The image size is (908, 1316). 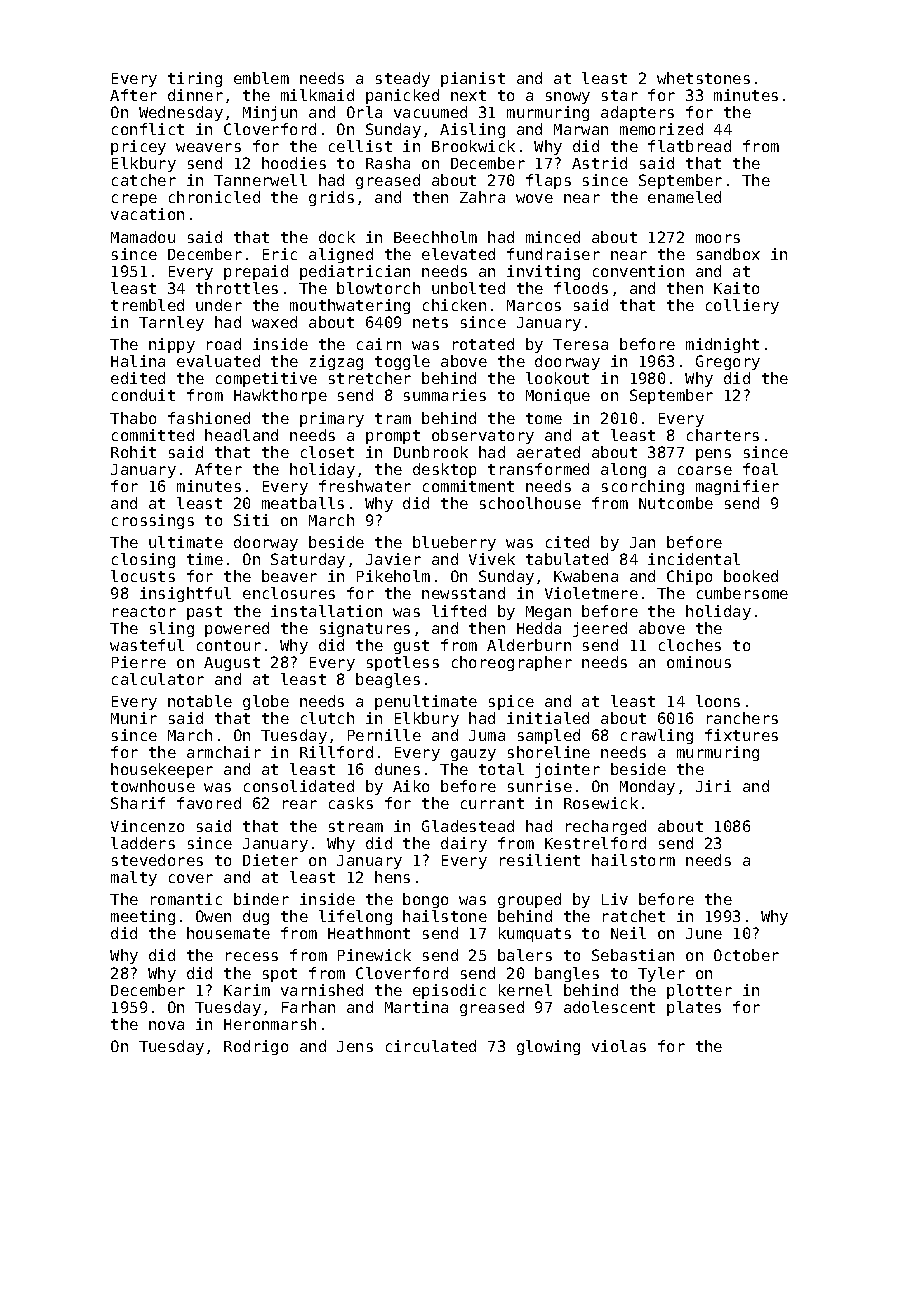 What do you see at coordinates (266, 702) in the screenshot?
I see `globe` at bounding box center [266, 702].
